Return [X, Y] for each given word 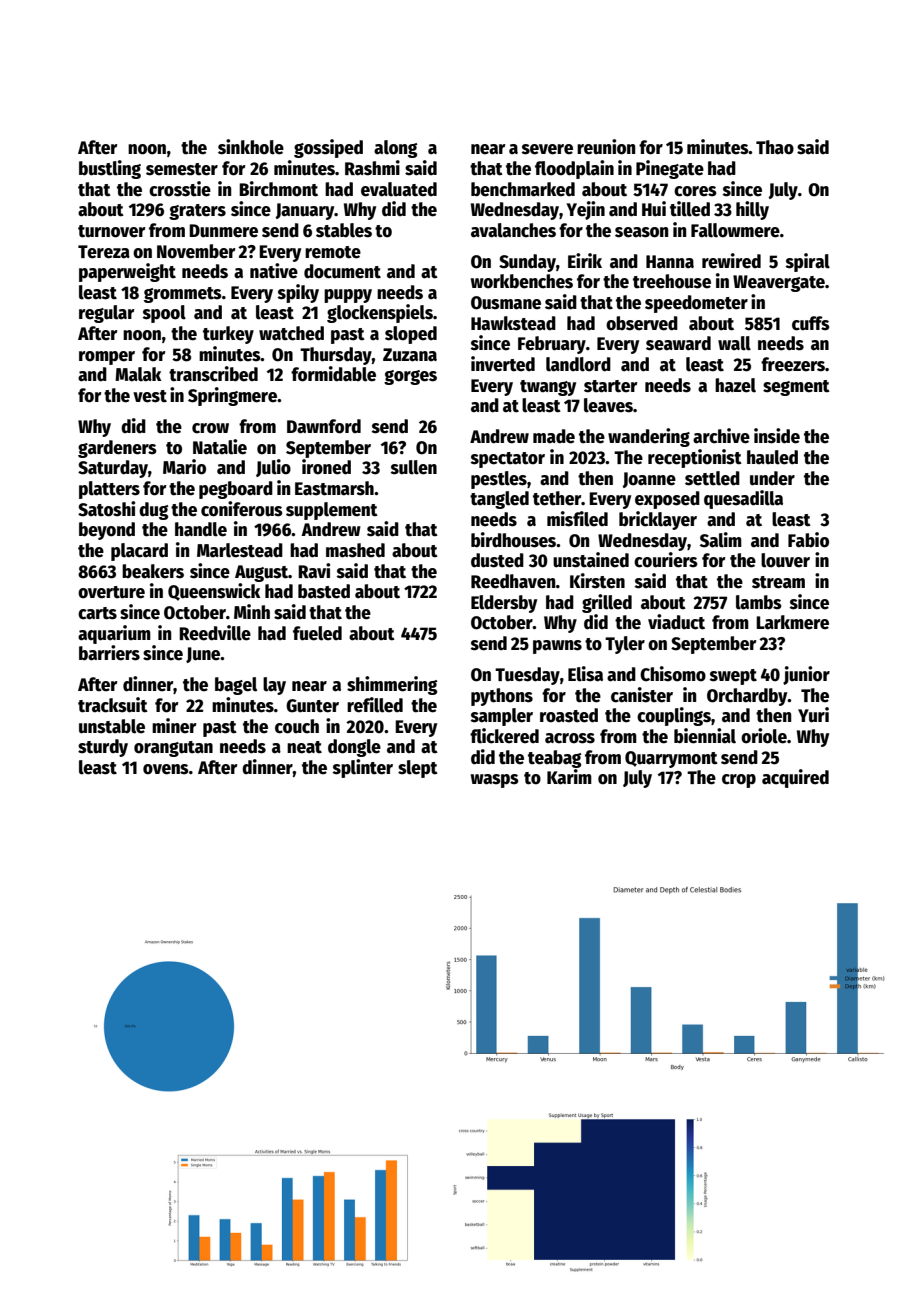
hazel [735, 385]
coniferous [242, 509]
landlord [578, 364]
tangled [499, 500]
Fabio [808, 540]
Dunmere [223, 231]
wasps [495, 781]
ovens [166, 769]
